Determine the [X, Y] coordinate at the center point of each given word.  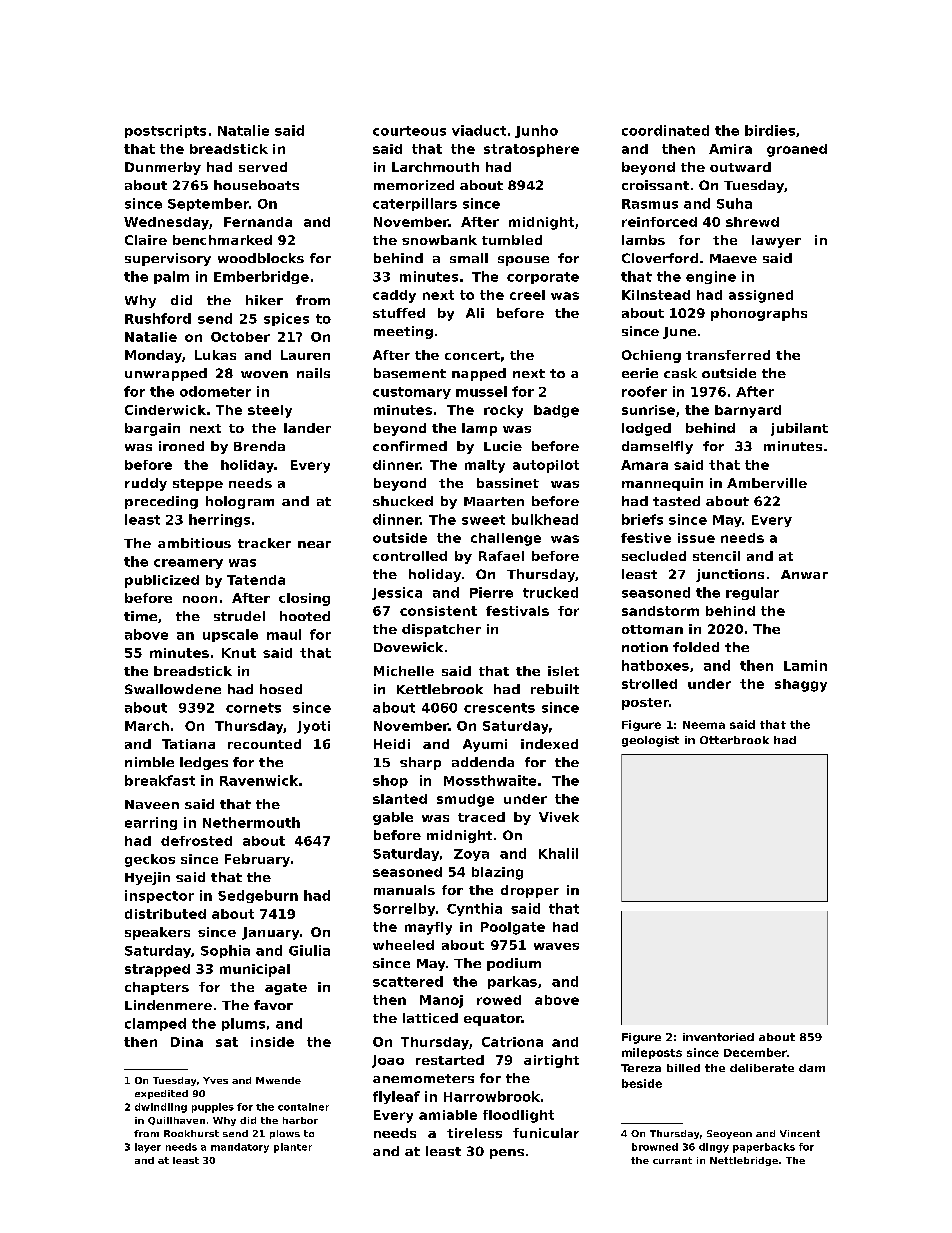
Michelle [404, 671]
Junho [536, 131]
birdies [770, 130]
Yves [215, 1080]
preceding [161, 502]
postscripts [165, 131]
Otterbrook [734, 740]
